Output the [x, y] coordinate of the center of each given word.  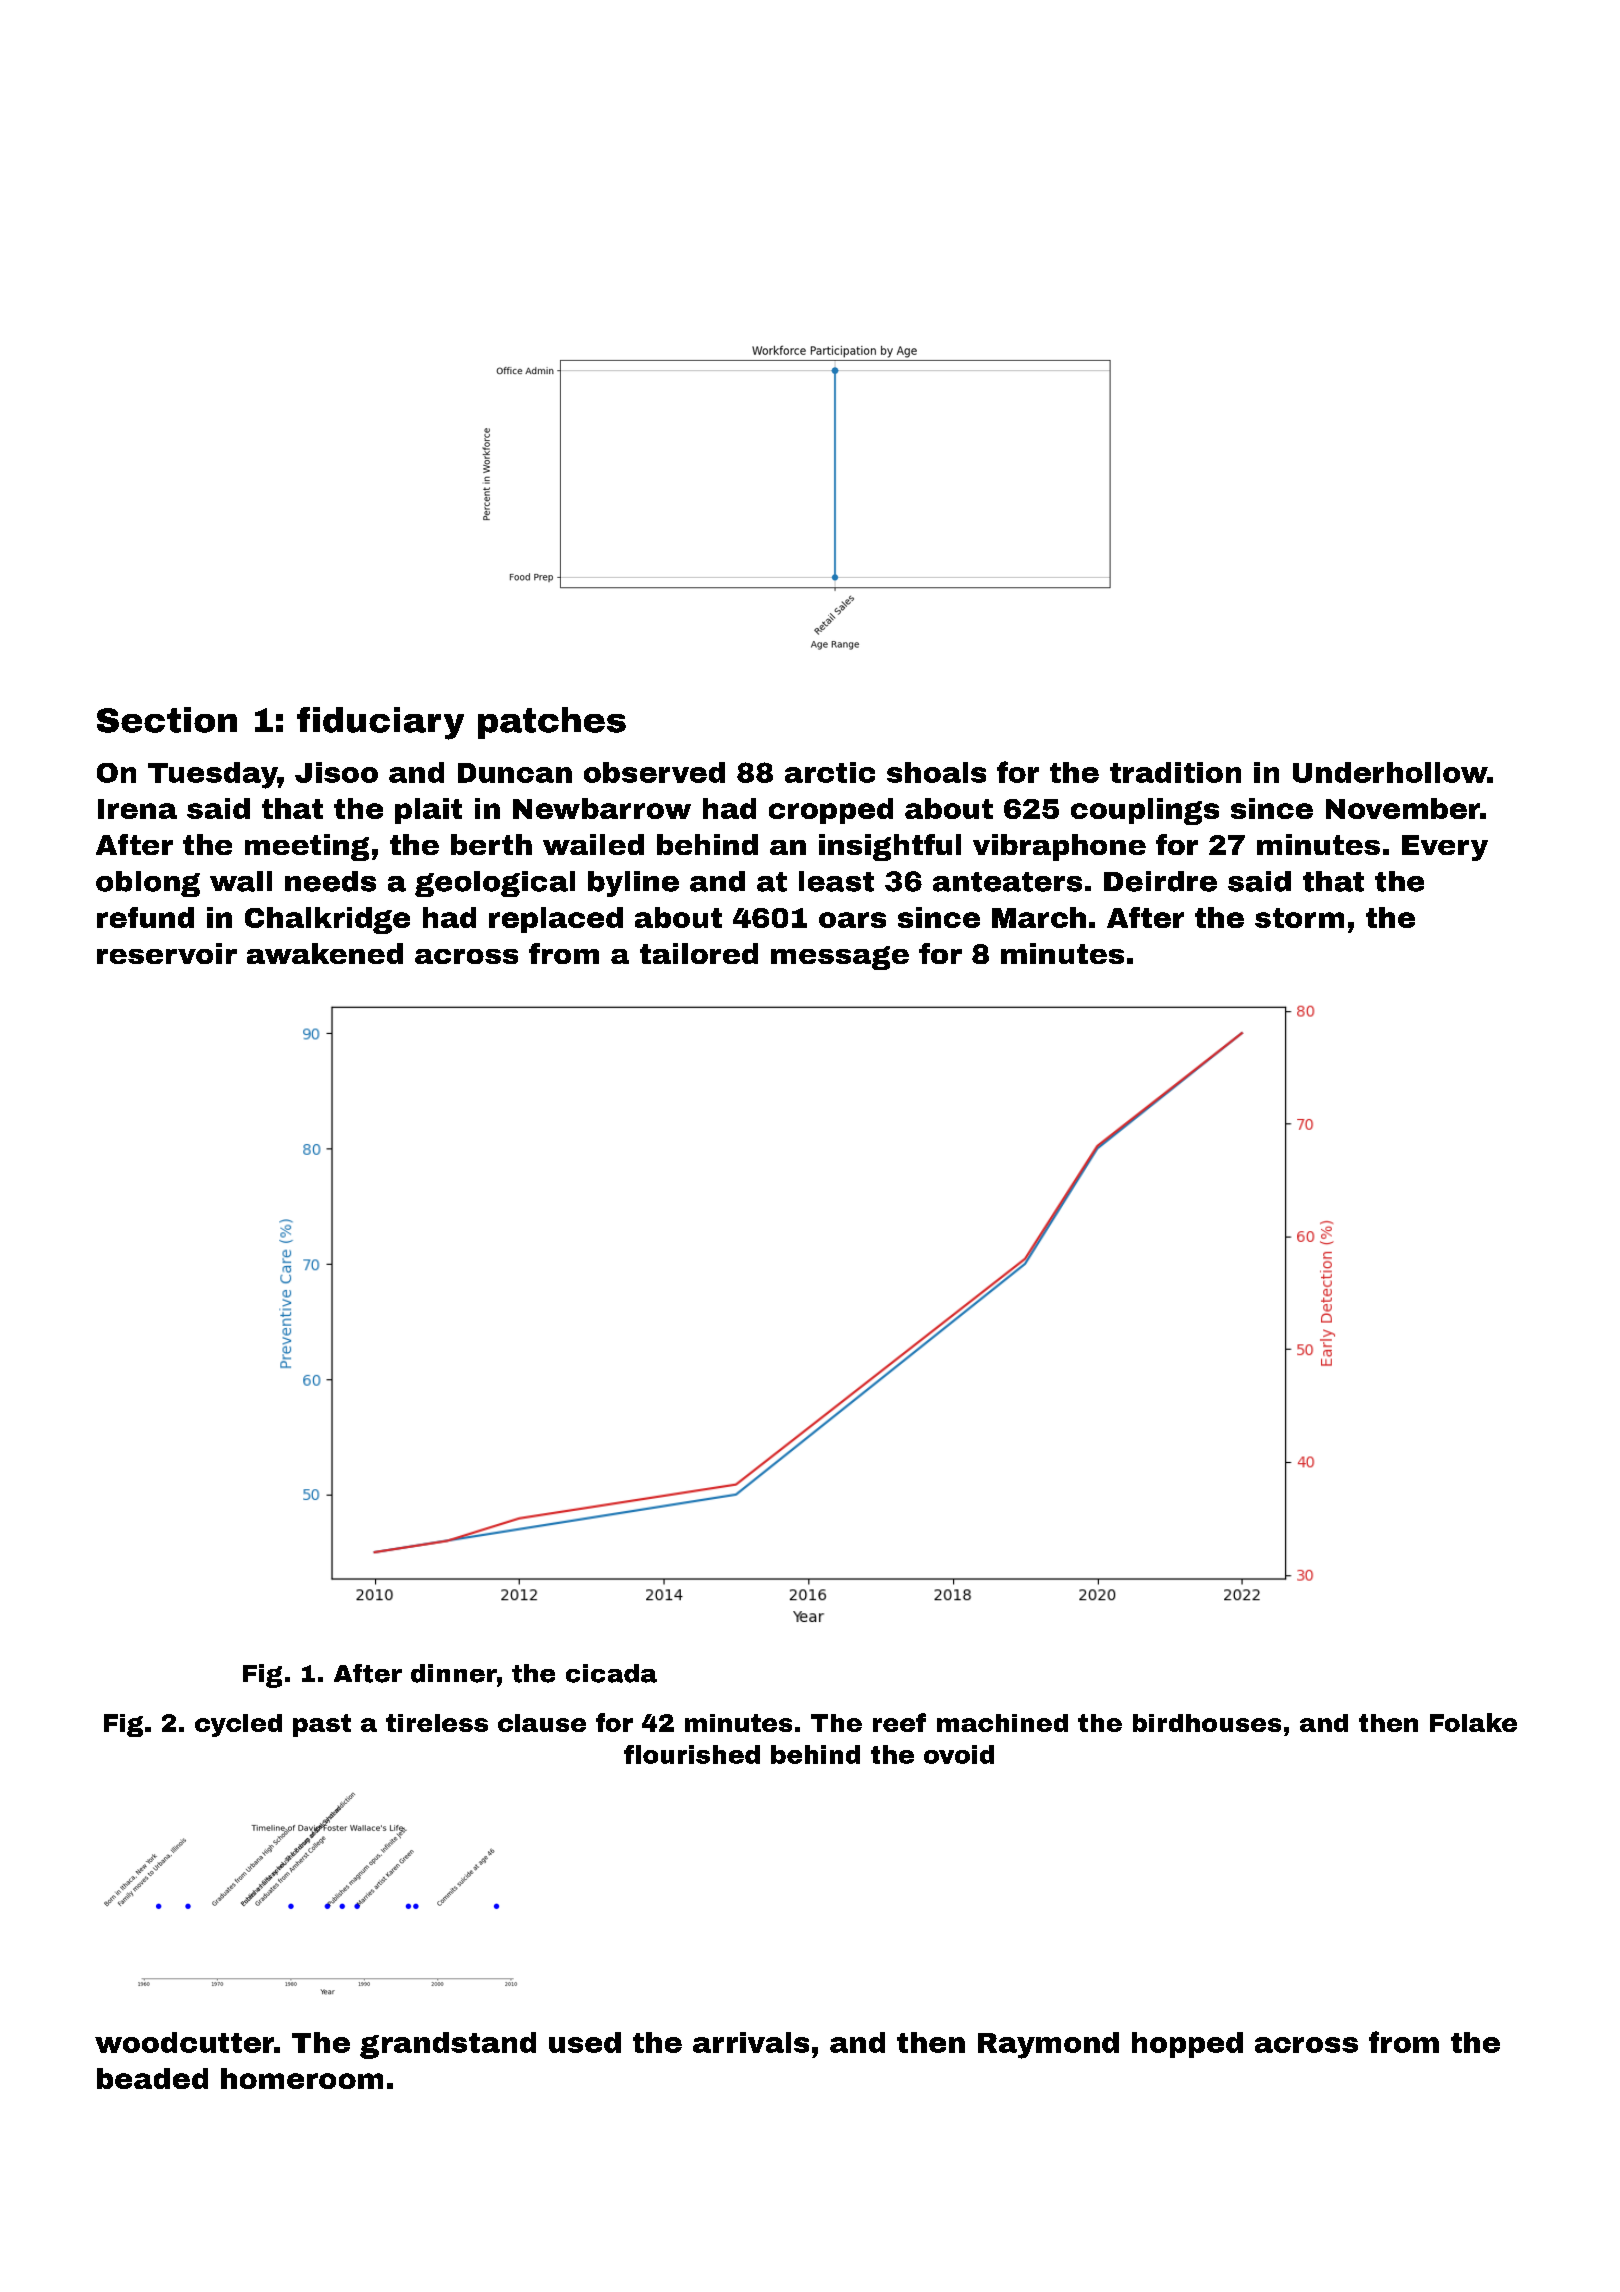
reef [899, 1722]
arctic [830, 772]
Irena [137, 809]
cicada [611, 1673]
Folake [1473, 1722]
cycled [238, 1725]
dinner [453, 1673]
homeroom [302, 2078]
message [840, 958]
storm [1299, 918]
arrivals [751, 2042]
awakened [325, 953]
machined [1002, 1723]
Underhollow [1390, 772]
